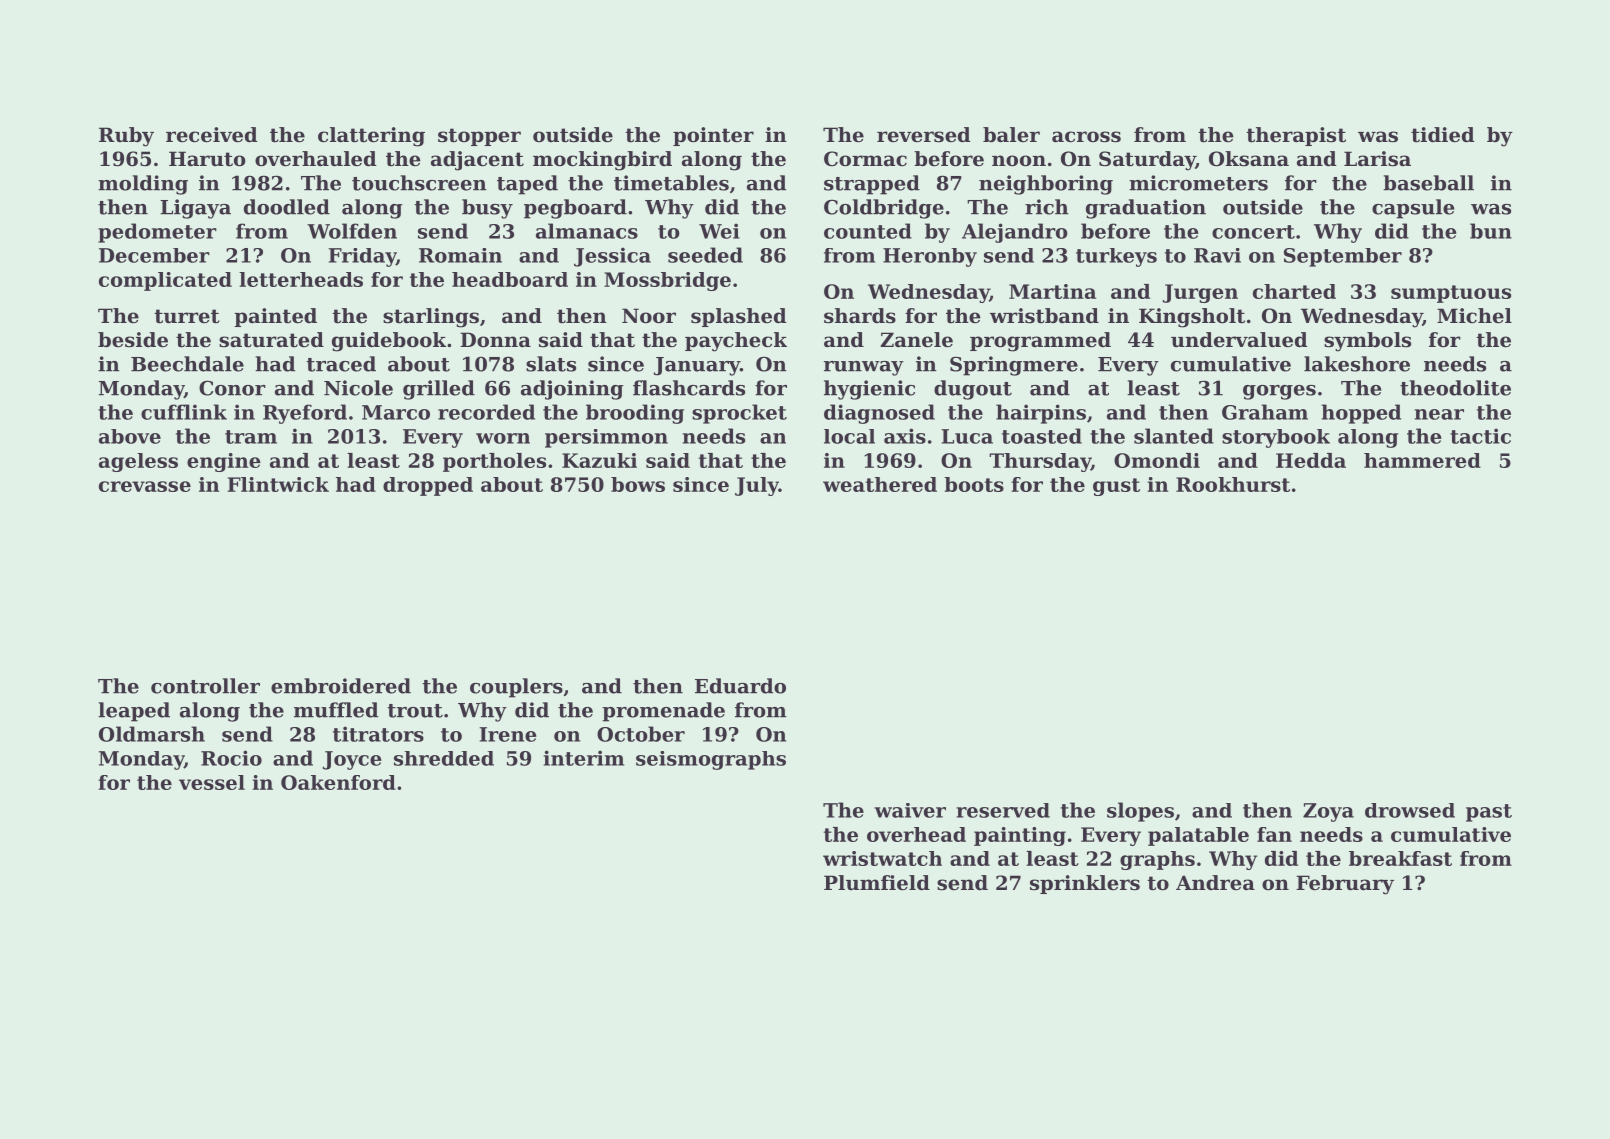 Image resolution: width=1610 pixels, height=1139 pixels. What do you see at coordinates (757, 486) in the screenshot?
I see `July` at bounding box center [757, 486].
